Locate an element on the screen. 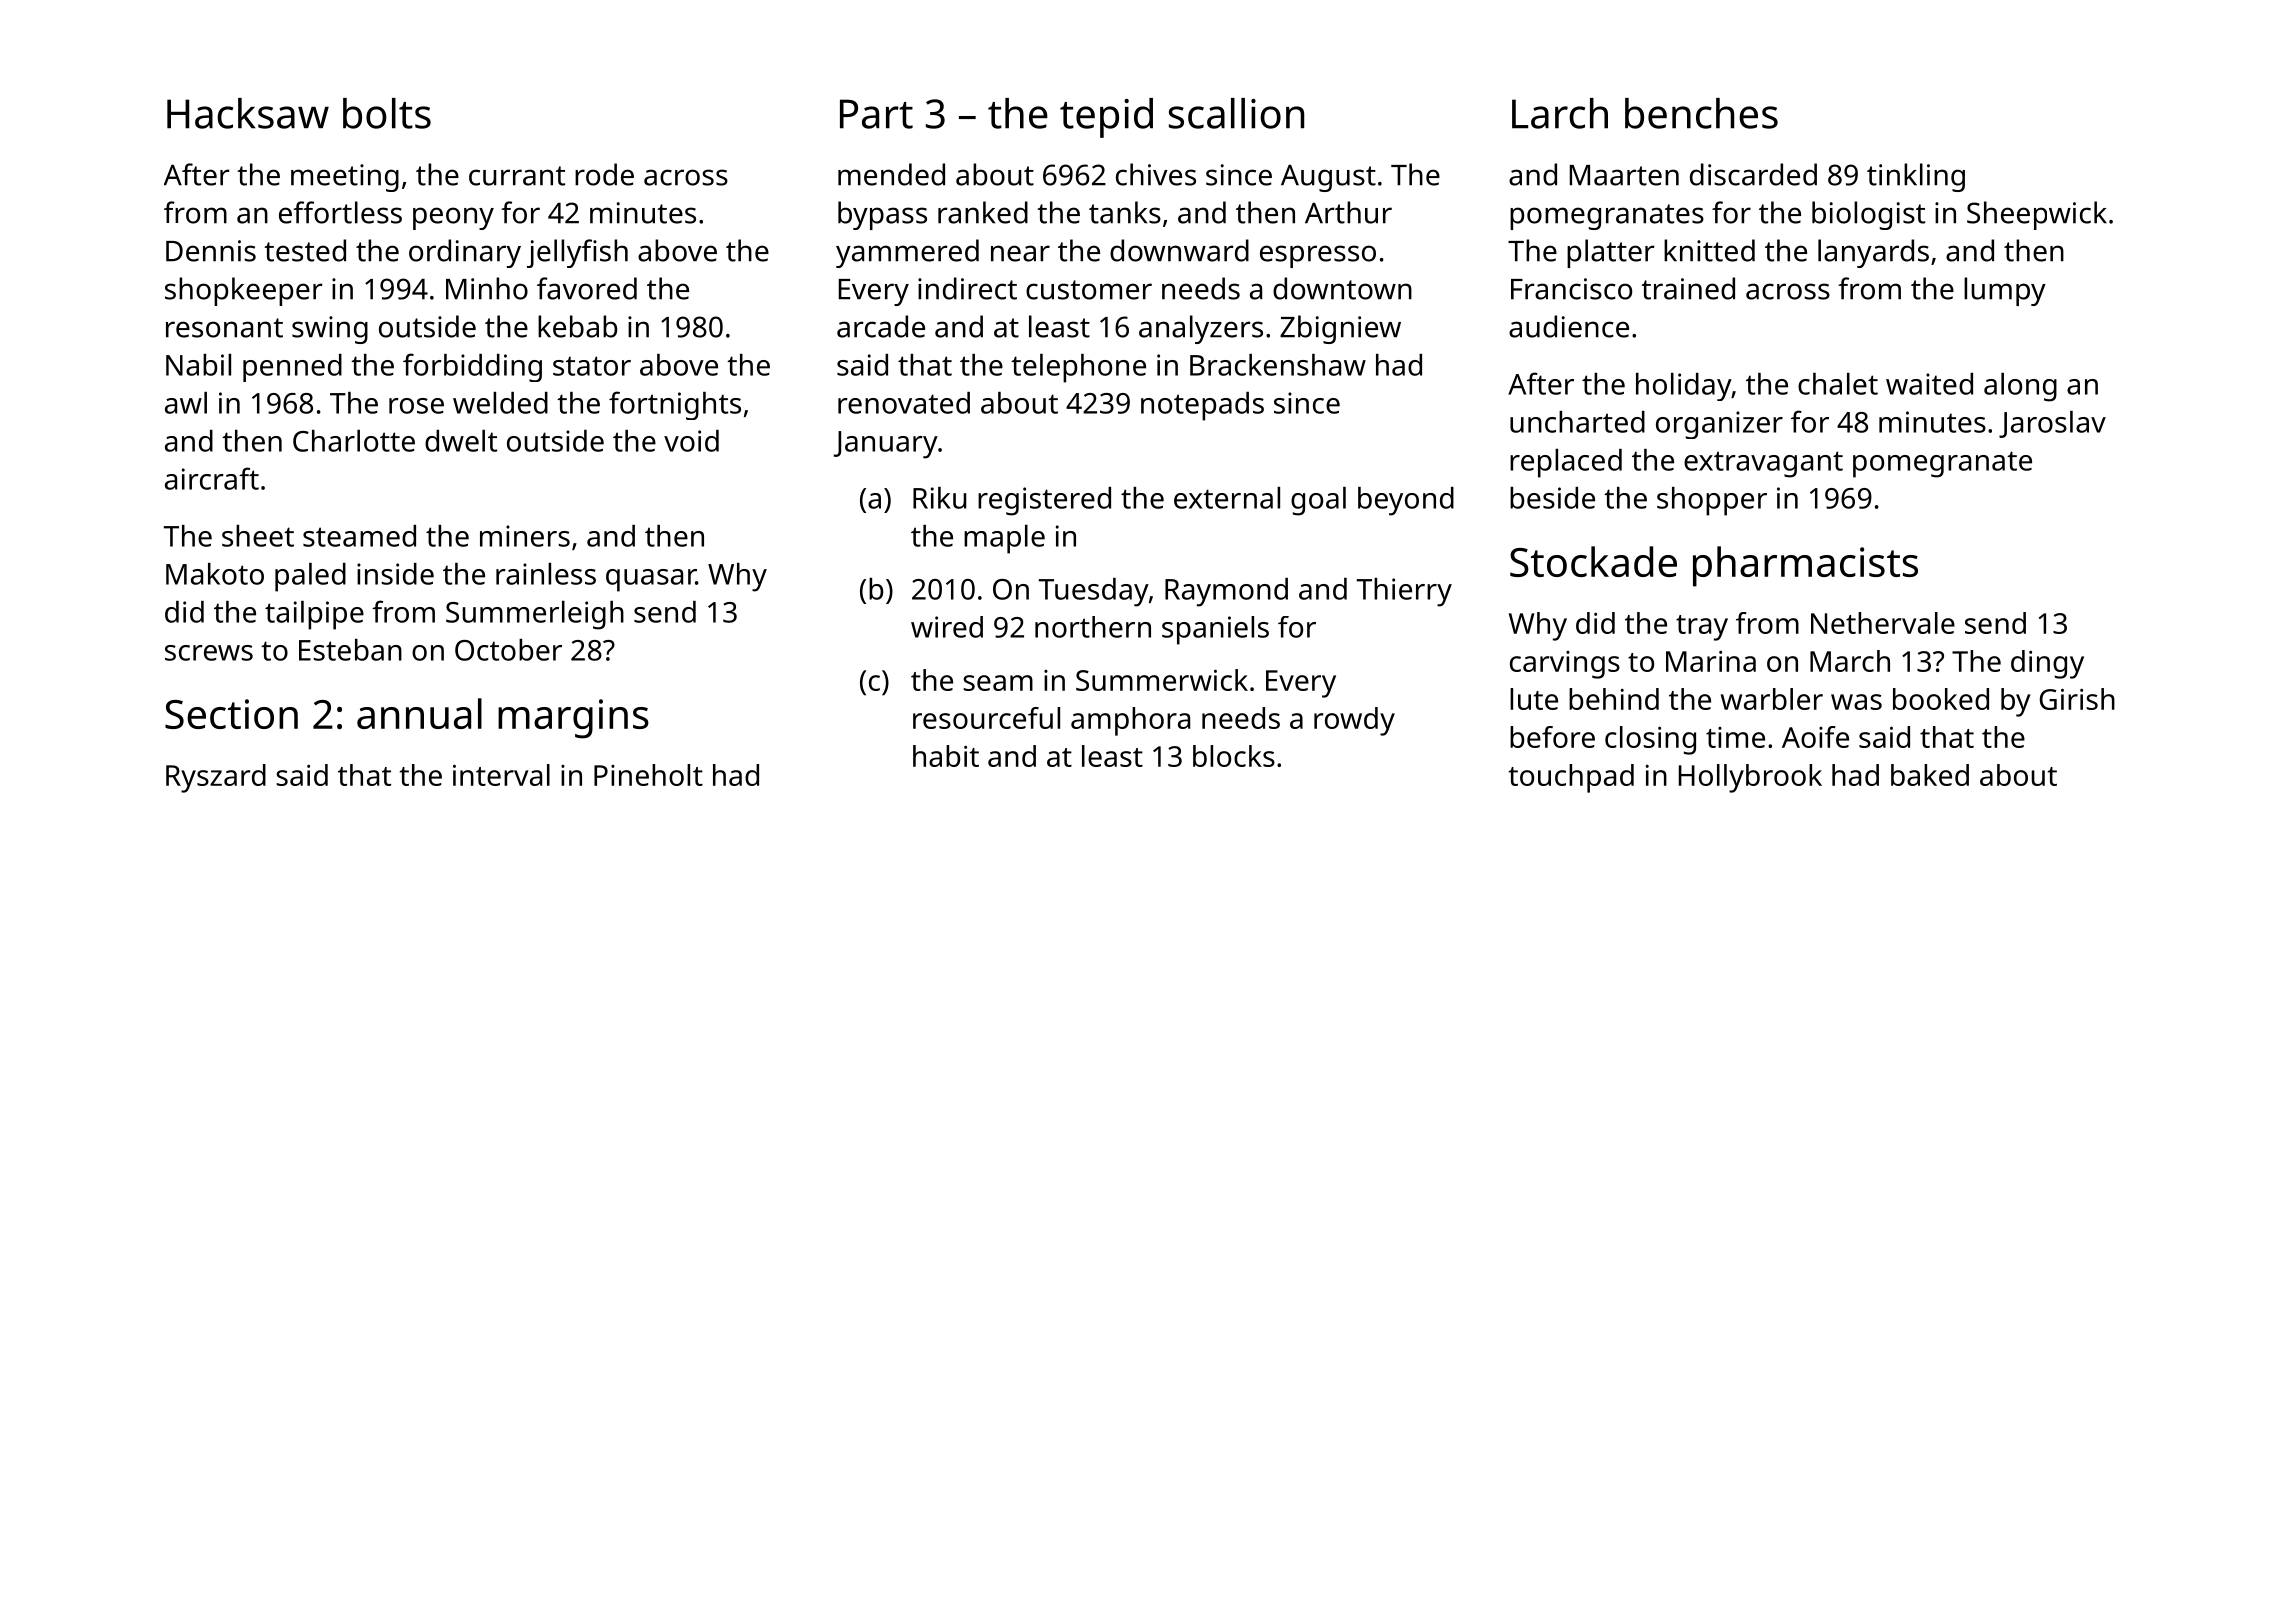 The width and height of the screenshot is (2292, 1620). Ryszard is located at coordinates (216, 778).
